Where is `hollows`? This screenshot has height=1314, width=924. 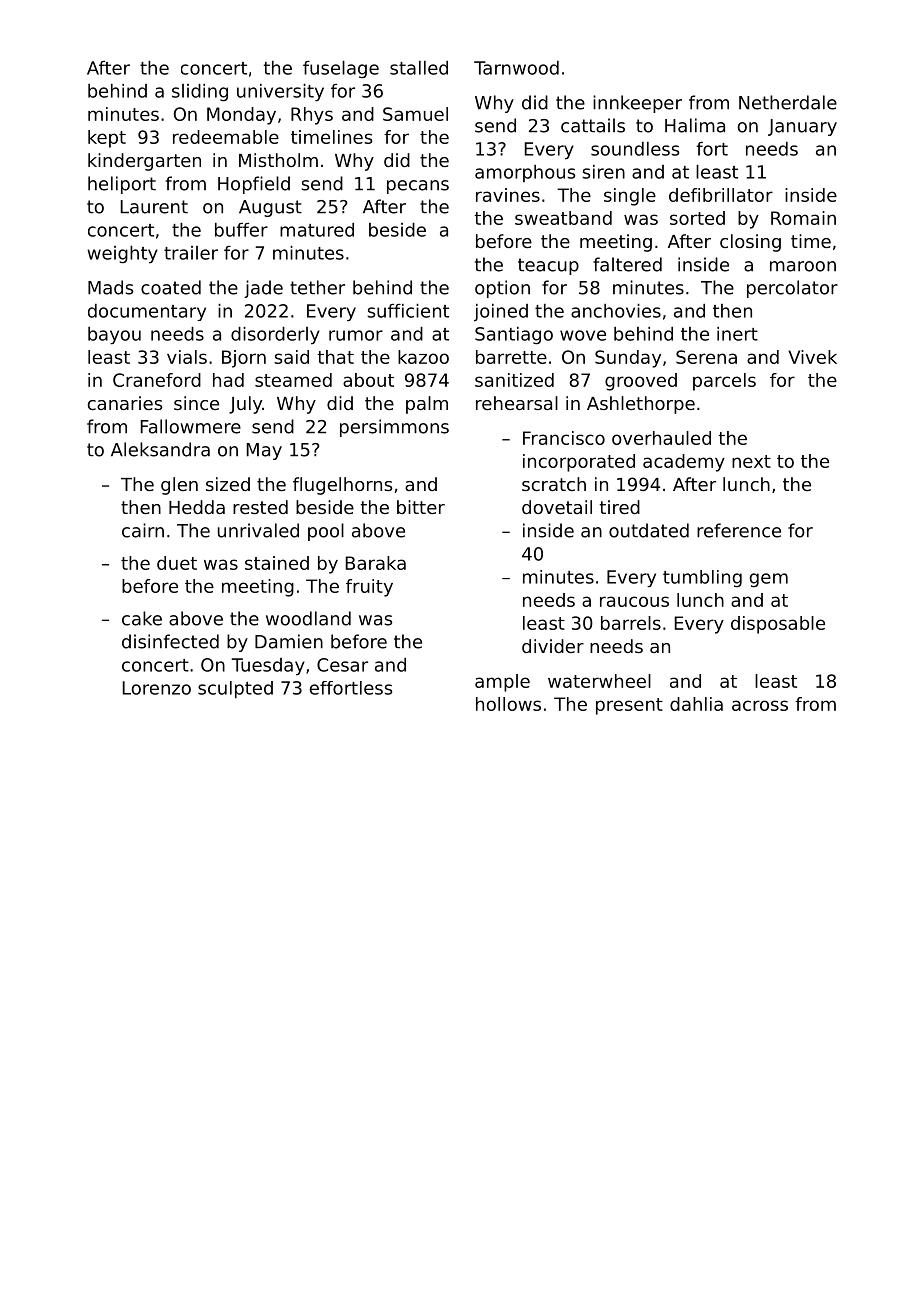
hollows is located at coordinates (508, 704).
